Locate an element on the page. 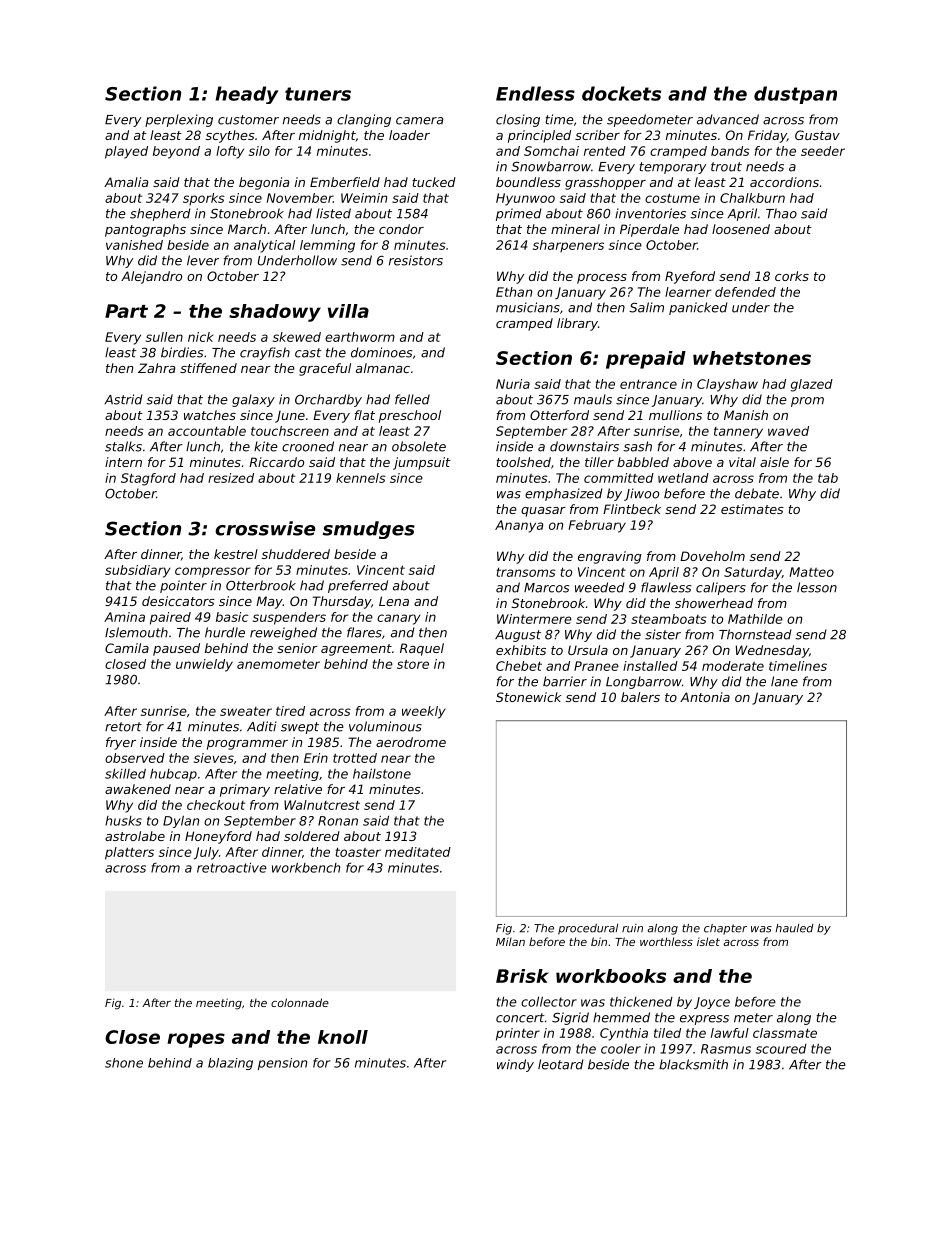  heady is located at coordinates (247, 95).
